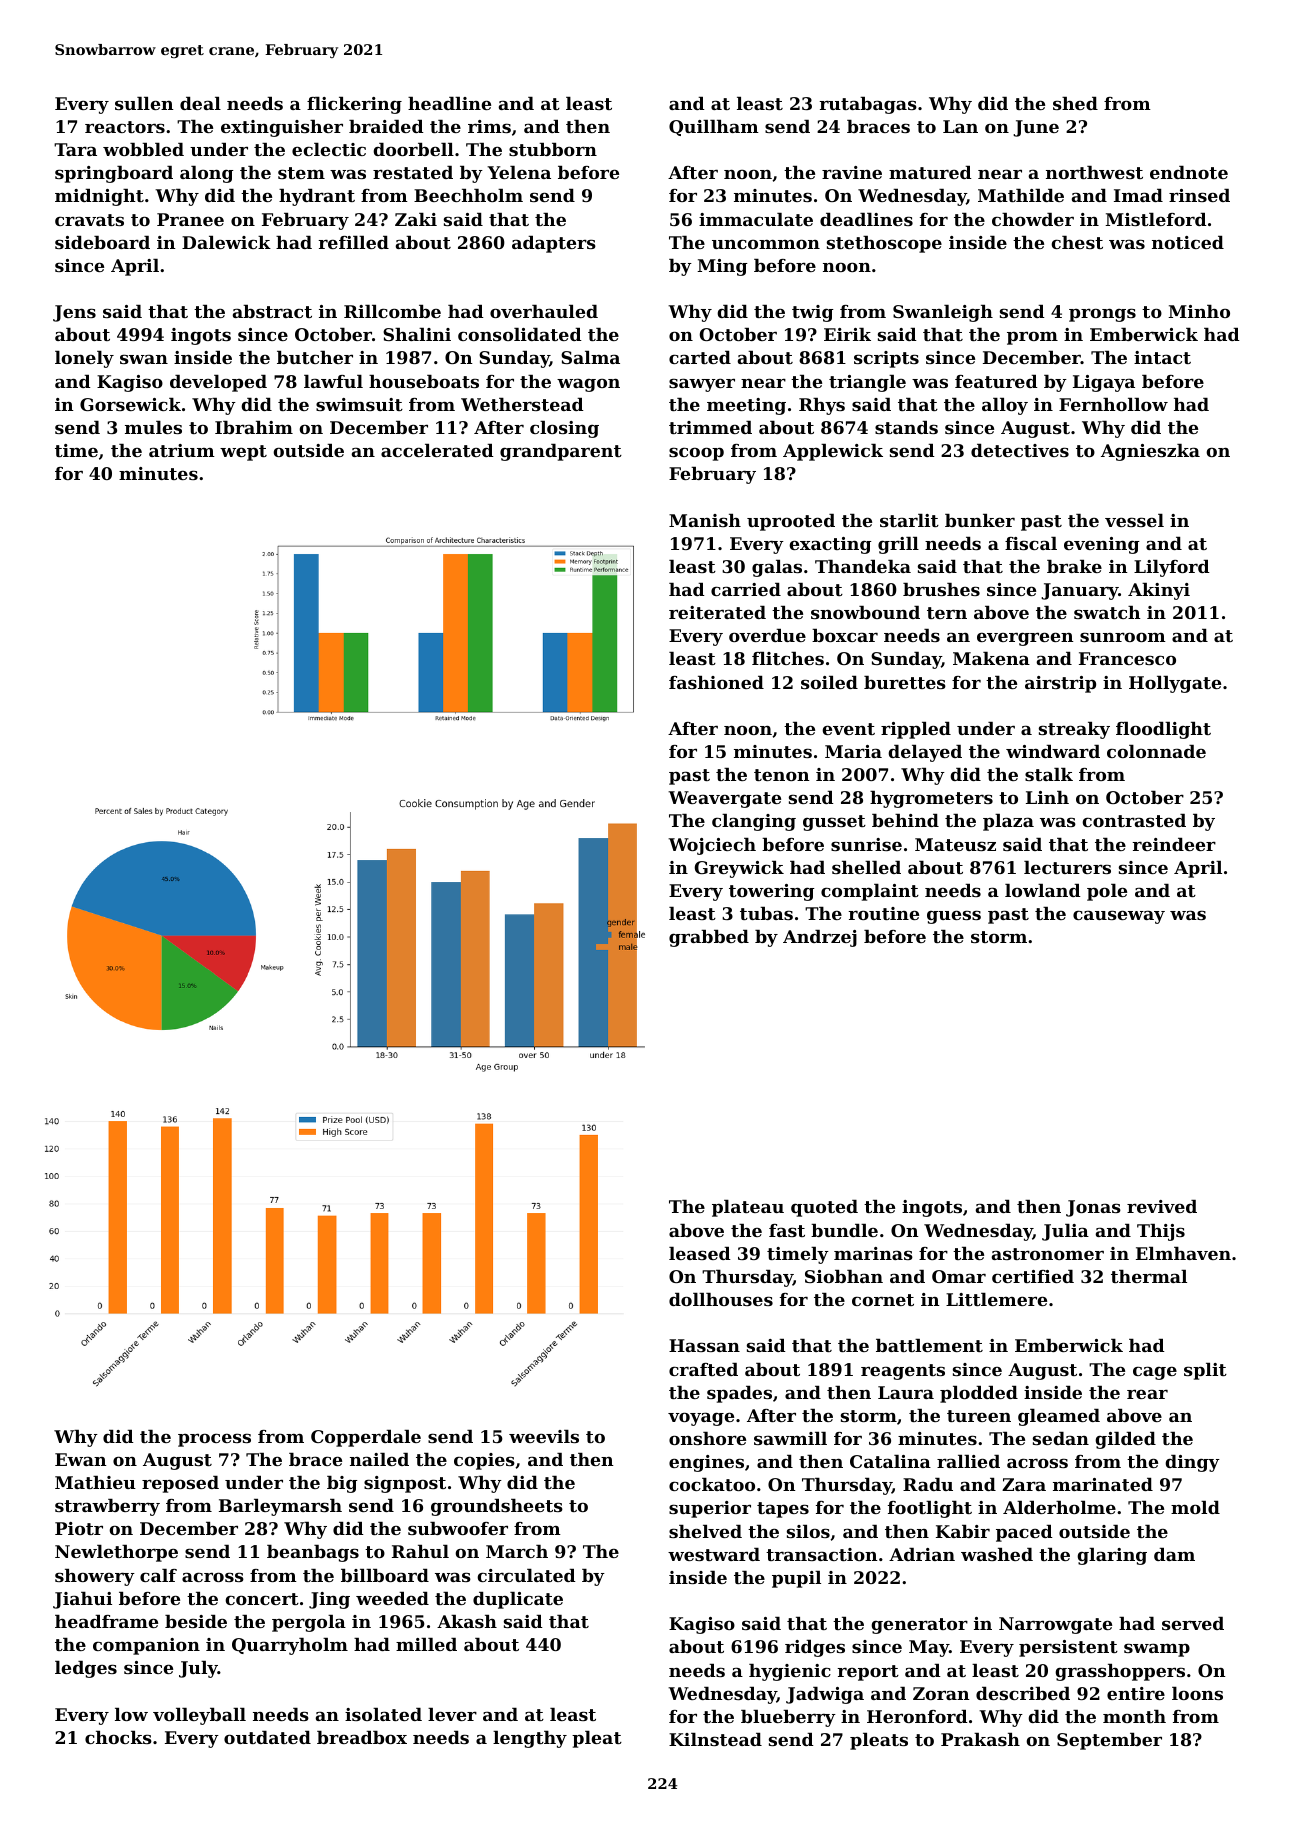 This image has height=1832, width=1295. I want to click on split, so click(1205, 1371).
